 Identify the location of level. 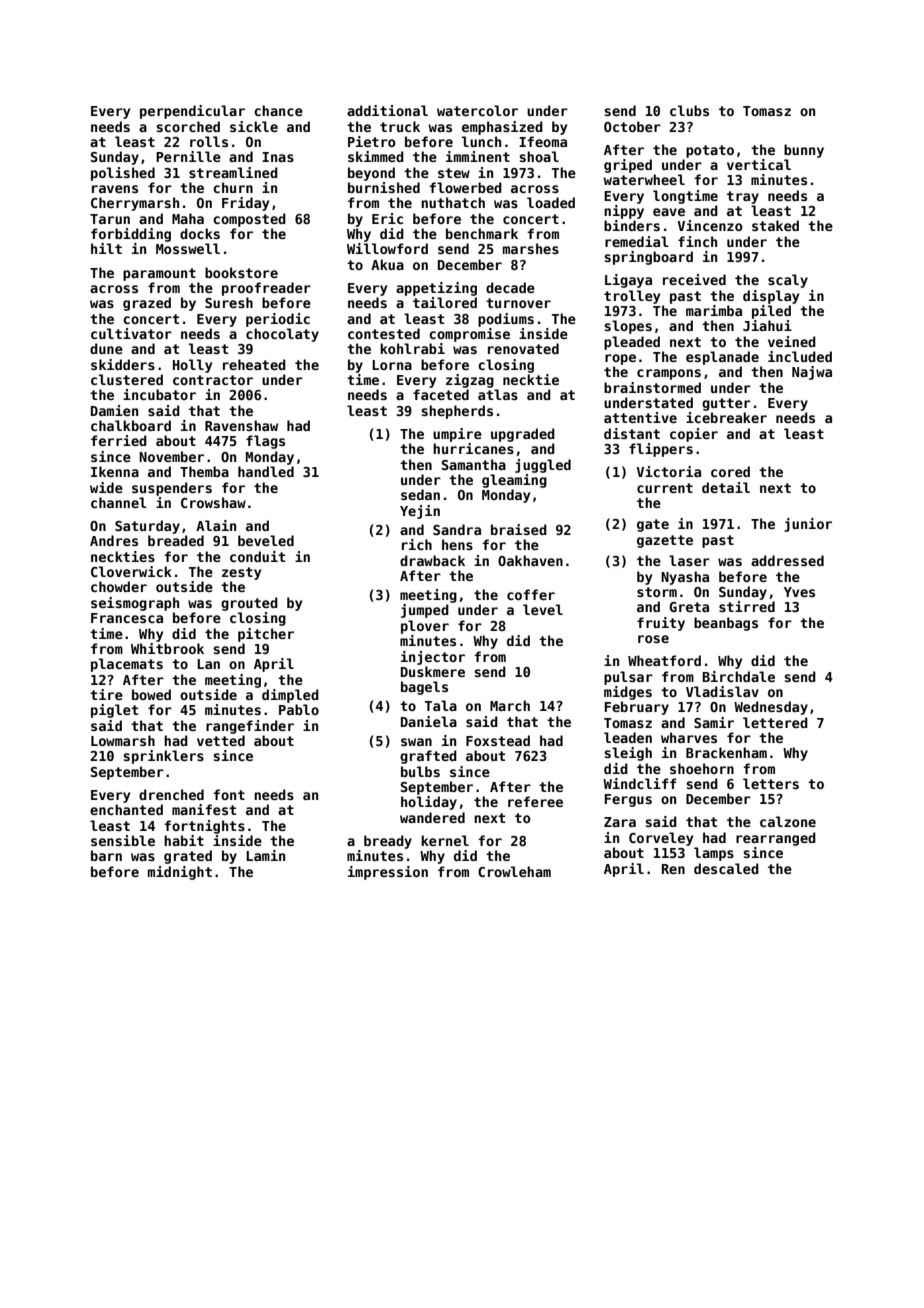
(543, 609).
